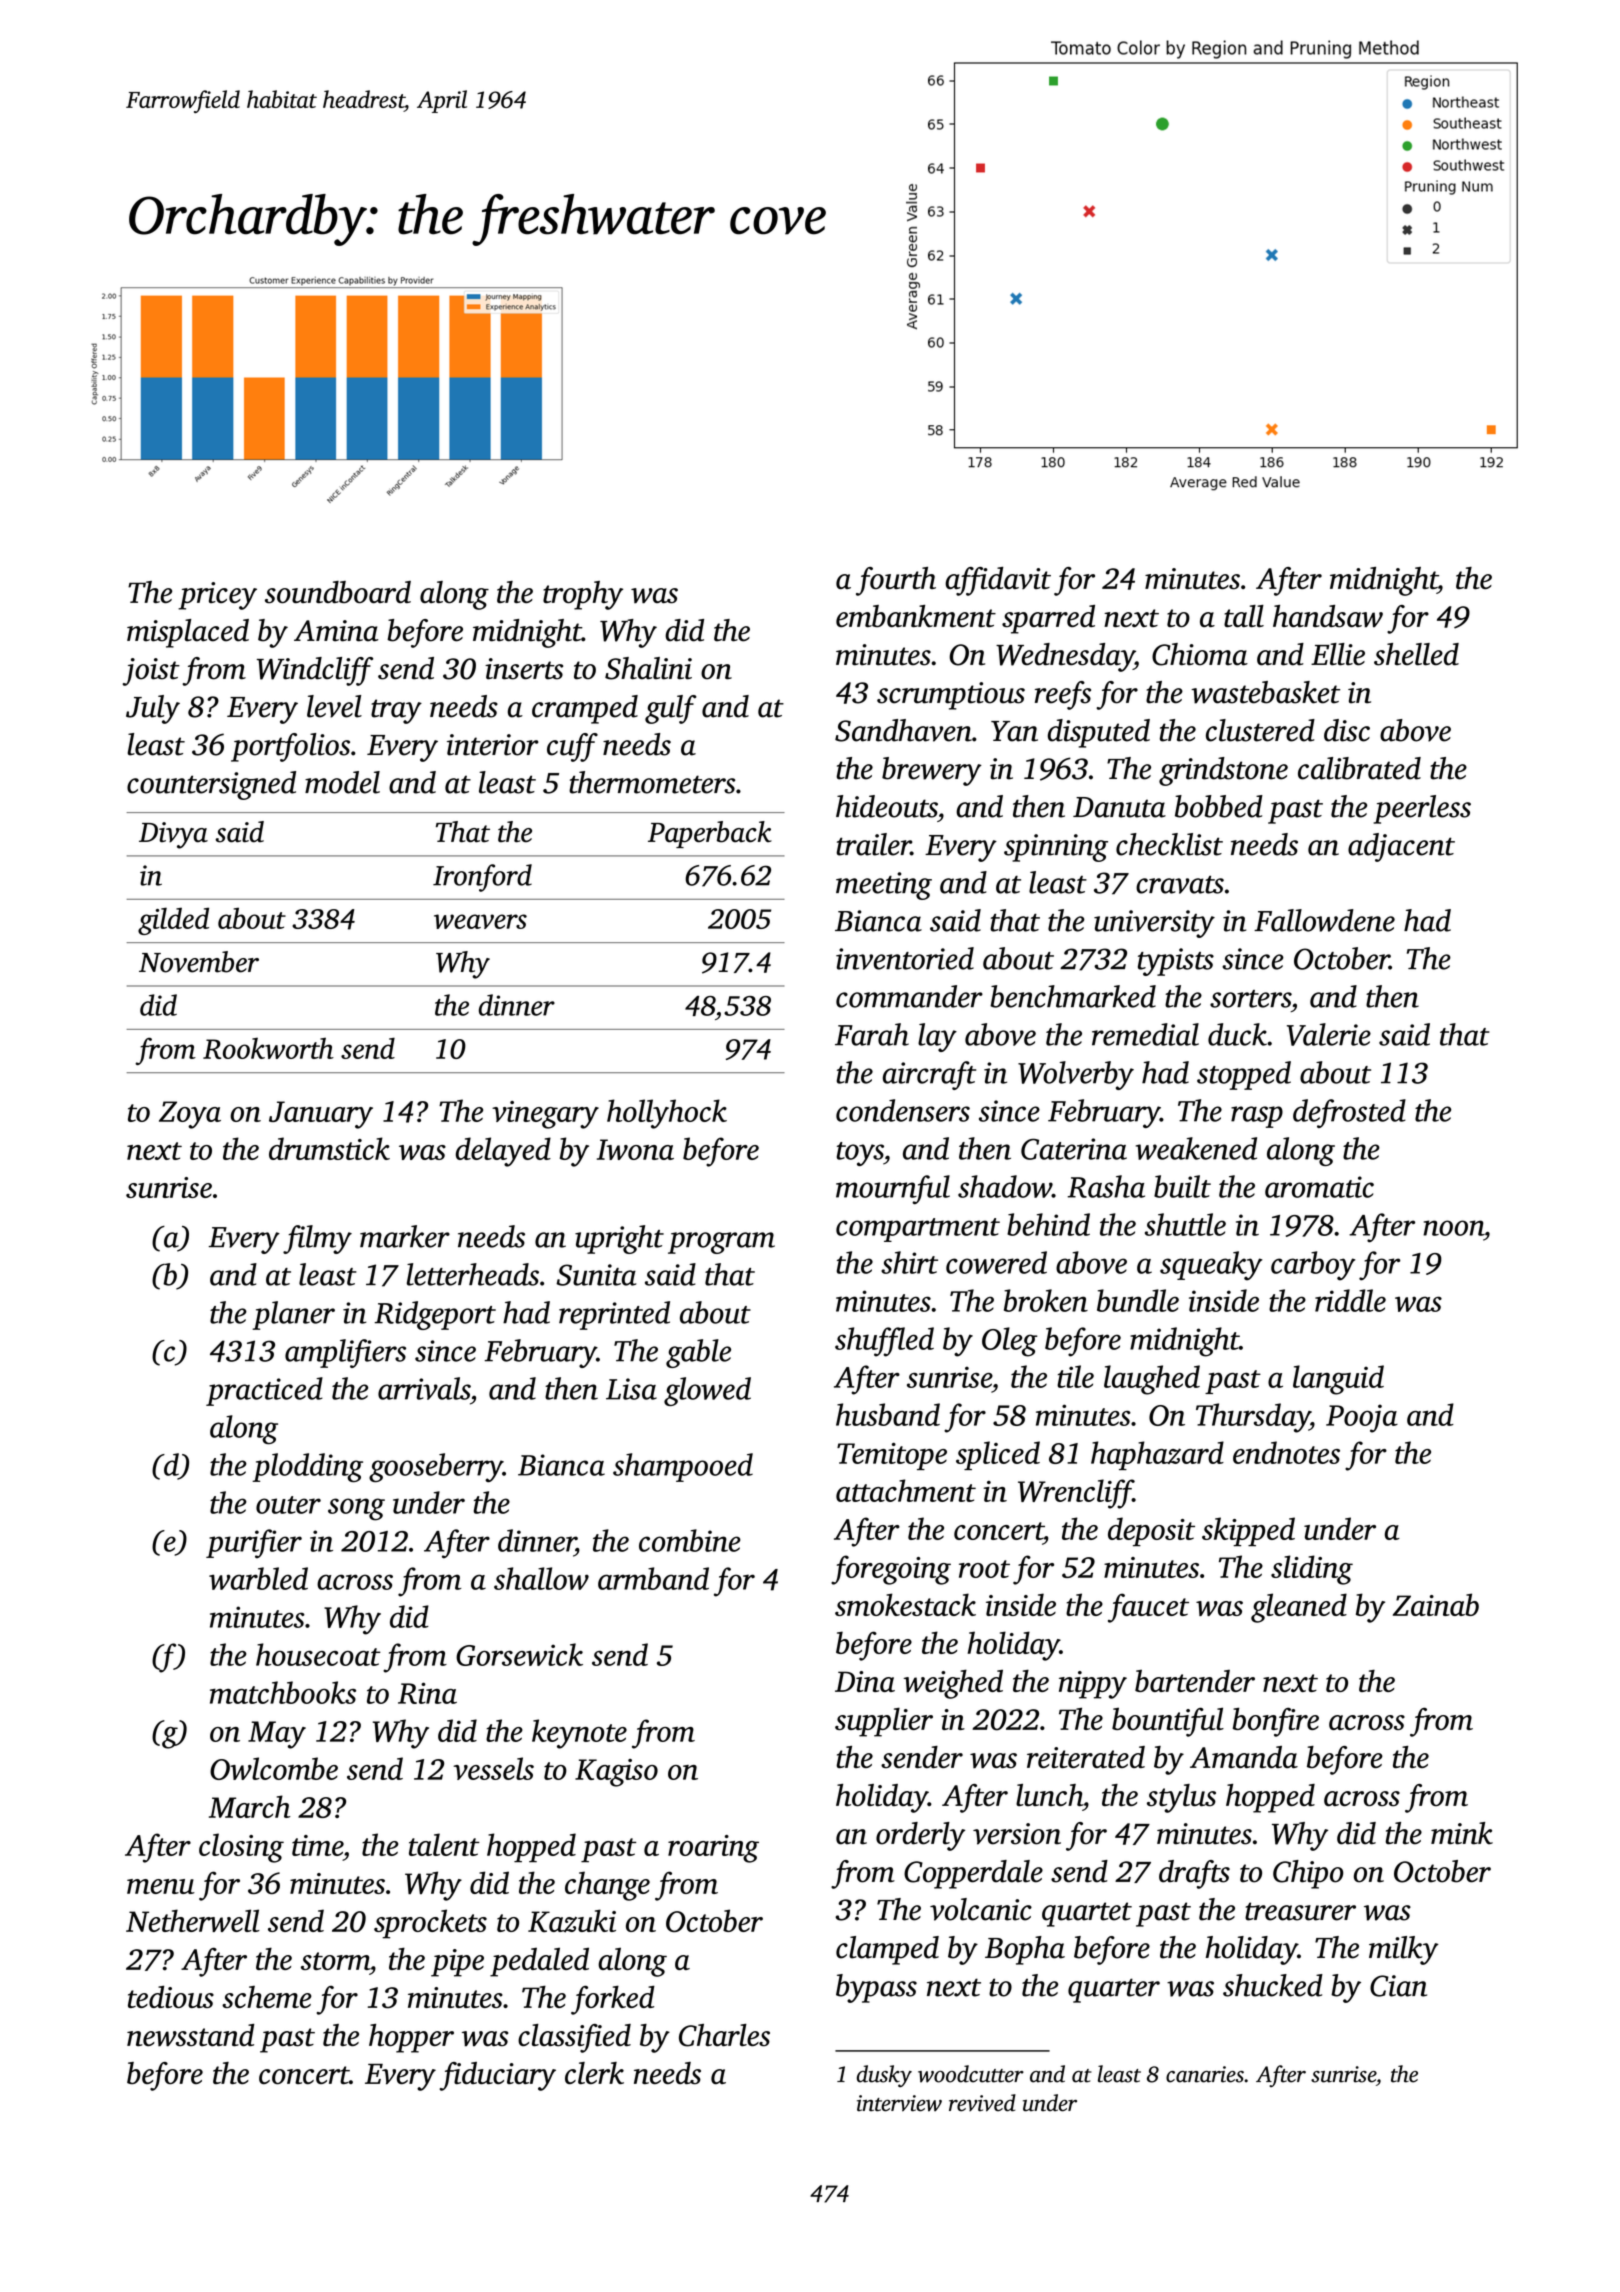 Image resolution: width=1620 pixels, height=2292 pixels. I want to click on soundboard, so click(338, 592).
